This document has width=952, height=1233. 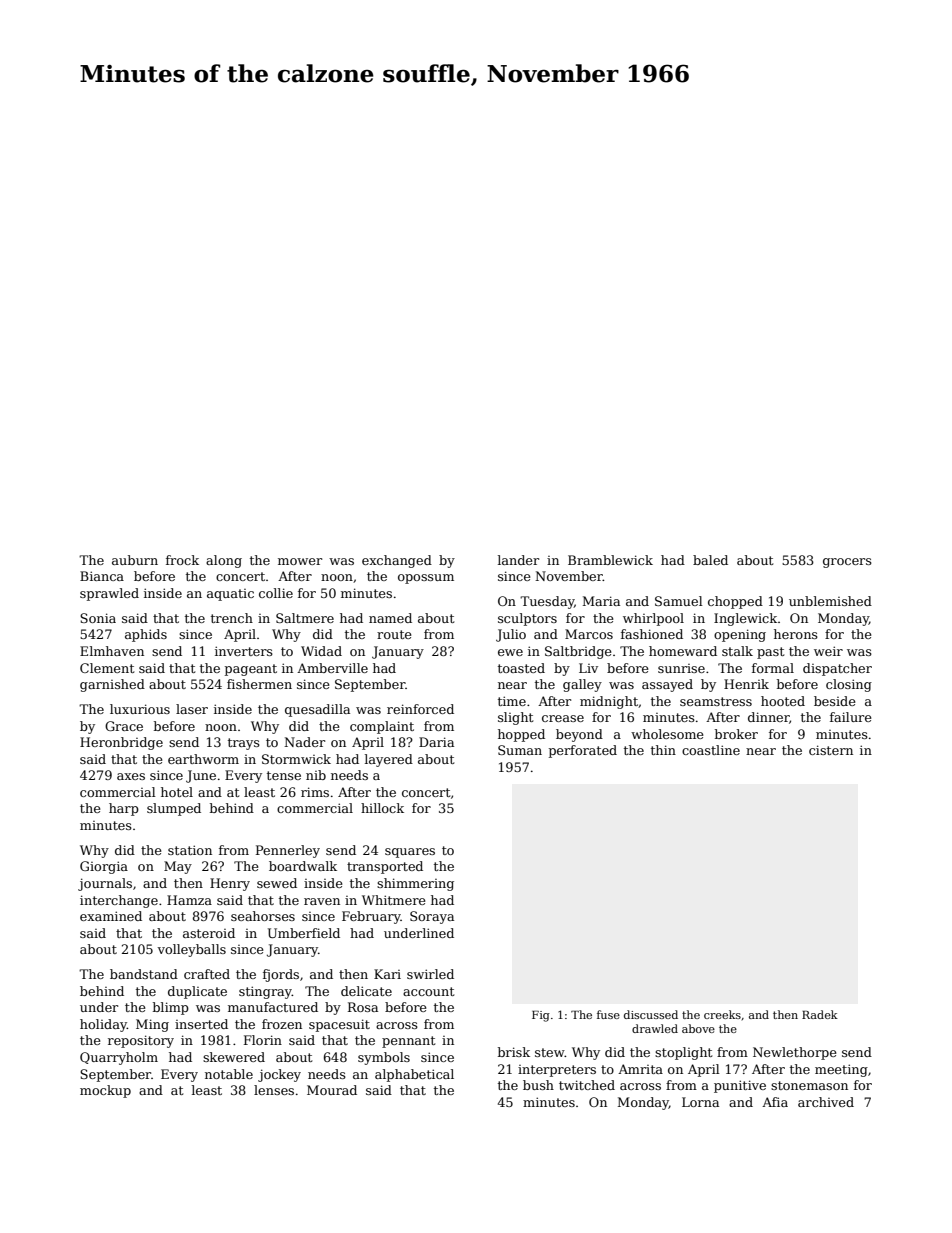 I want to click on mockup, so click(x=105, y=1091).
